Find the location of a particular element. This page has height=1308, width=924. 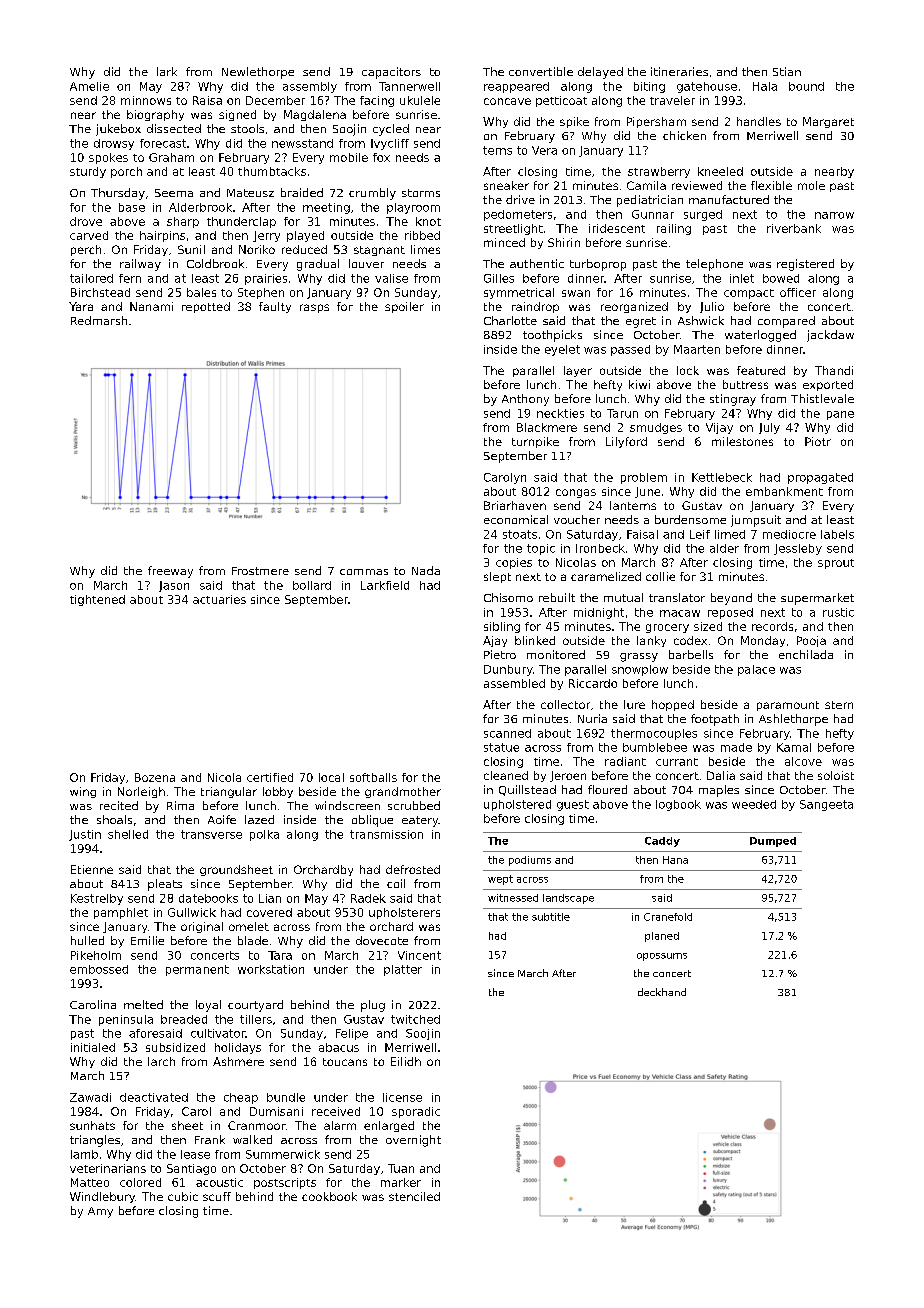

Amy is located at coordinates (100, 1212).
